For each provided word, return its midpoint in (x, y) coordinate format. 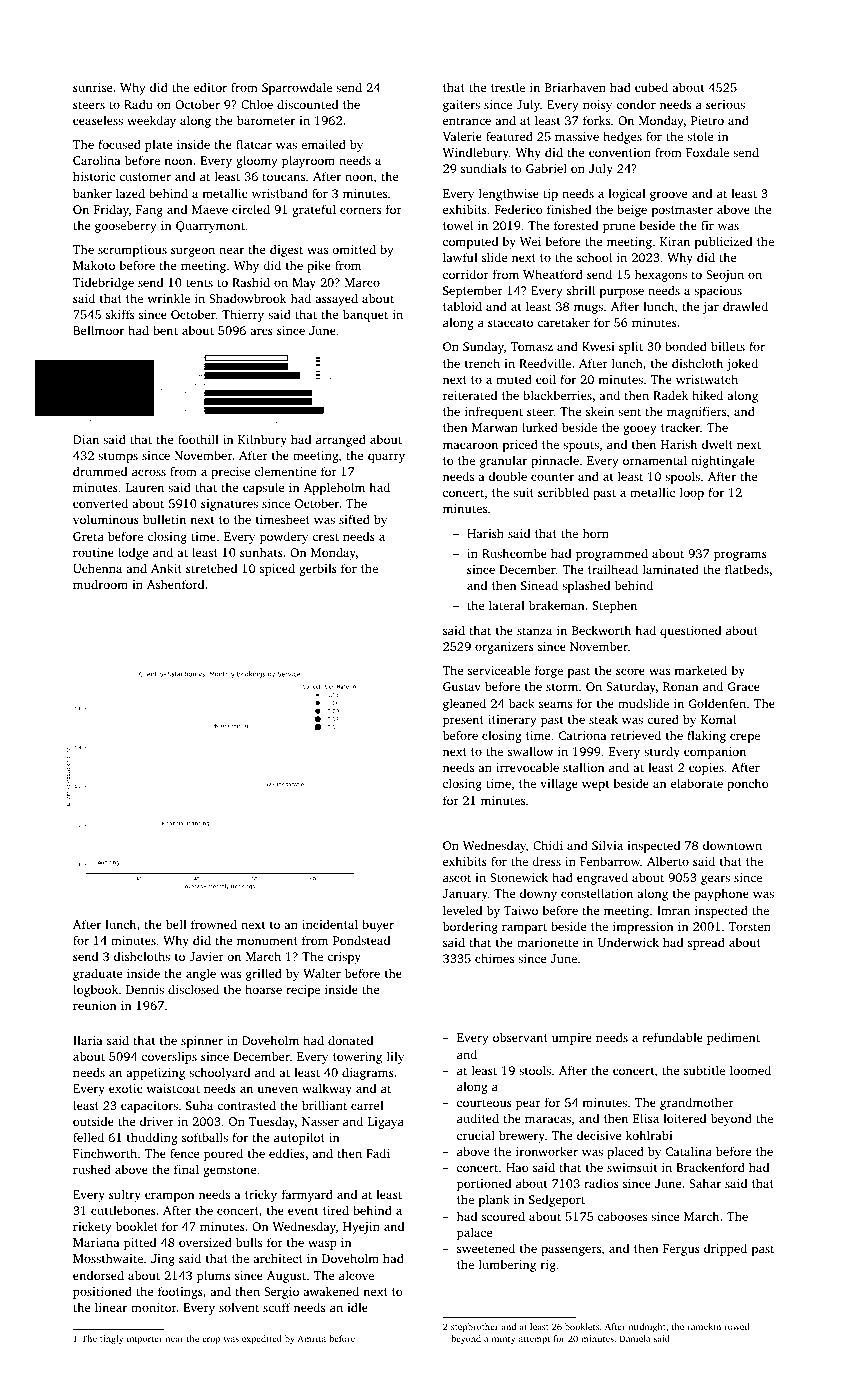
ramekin (704, 1326)
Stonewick (519, 877)
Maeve (210, 209)
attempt (534, 1340)
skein (600, 411)
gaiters (461, 106)
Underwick (628, 942)
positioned (102, 1292)
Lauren (145, 487)
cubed (651, 87)
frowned (214, 924)
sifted (354, 519)
